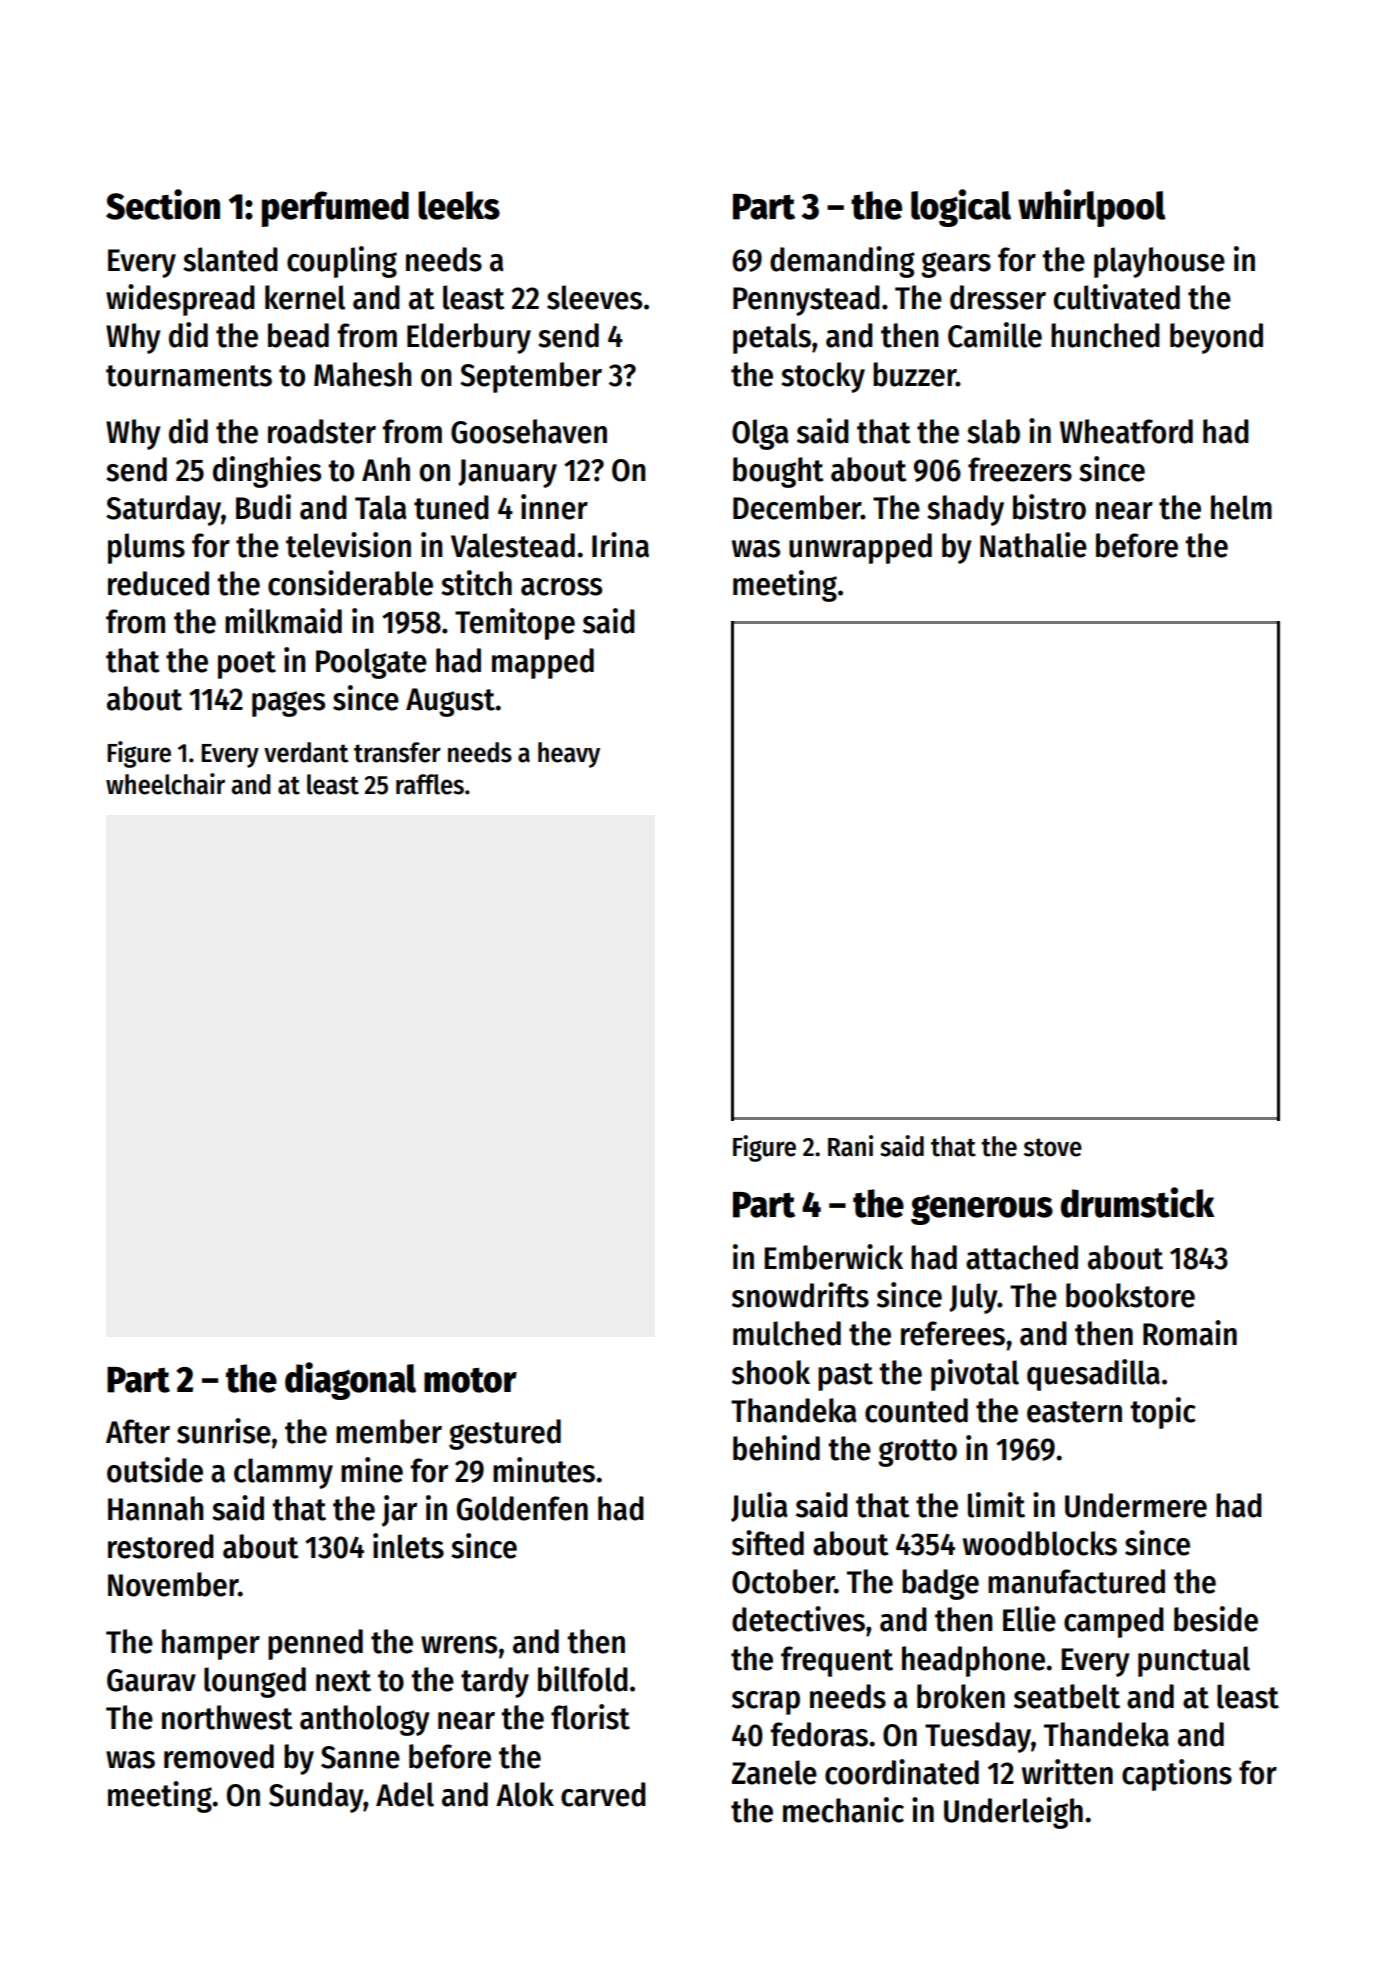  Describe the element at coordinates (833, 1257) in the screenshot. I see `Emberwick` at that location.
